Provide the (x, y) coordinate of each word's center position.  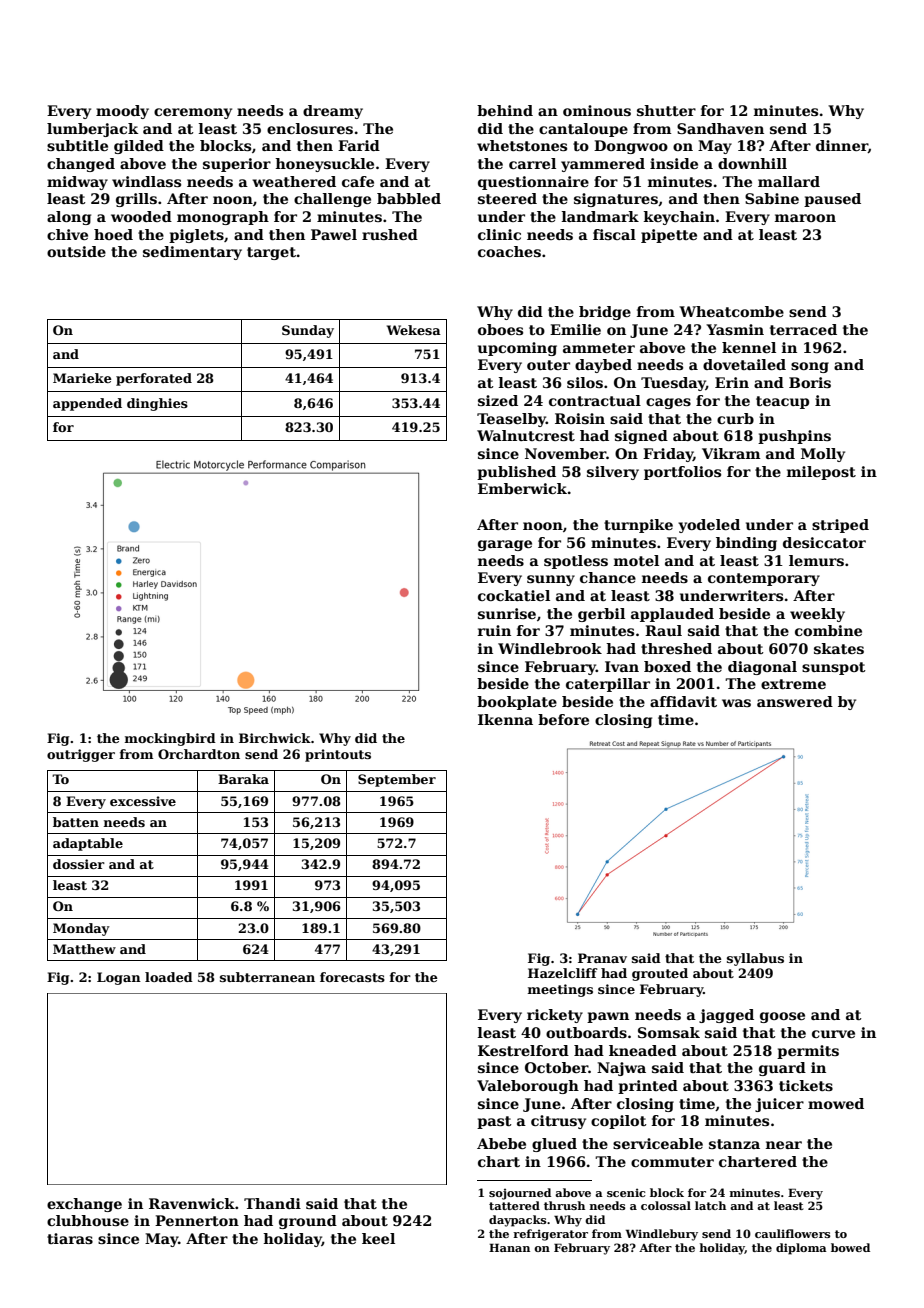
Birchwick (275, 738)
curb (735, 418)
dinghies (157, 404)
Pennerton (197, 1220)
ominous (597, 110)
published (516, 473)
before (563, 719)
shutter (666, 110)
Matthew (84, 949)
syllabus (755, 959)
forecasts (352, 977)
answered (795, 701)
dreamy (333, 112)
